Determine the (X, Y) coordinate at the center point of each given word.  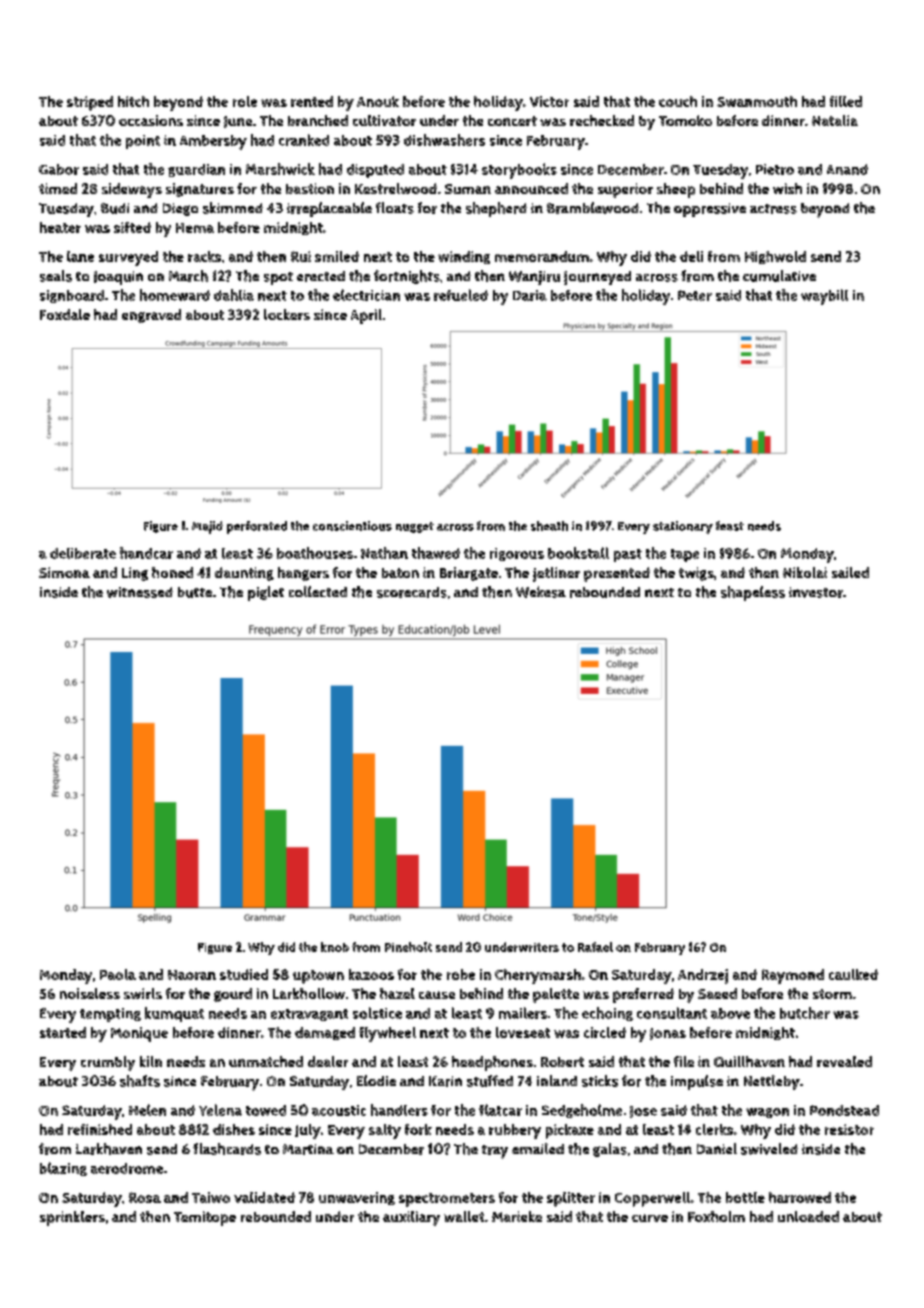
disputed (375, 171)
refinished (100, 1129)
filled (846, 101)
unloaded (808, 1216)
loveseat (523, 1032)
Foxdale (65, 314)
